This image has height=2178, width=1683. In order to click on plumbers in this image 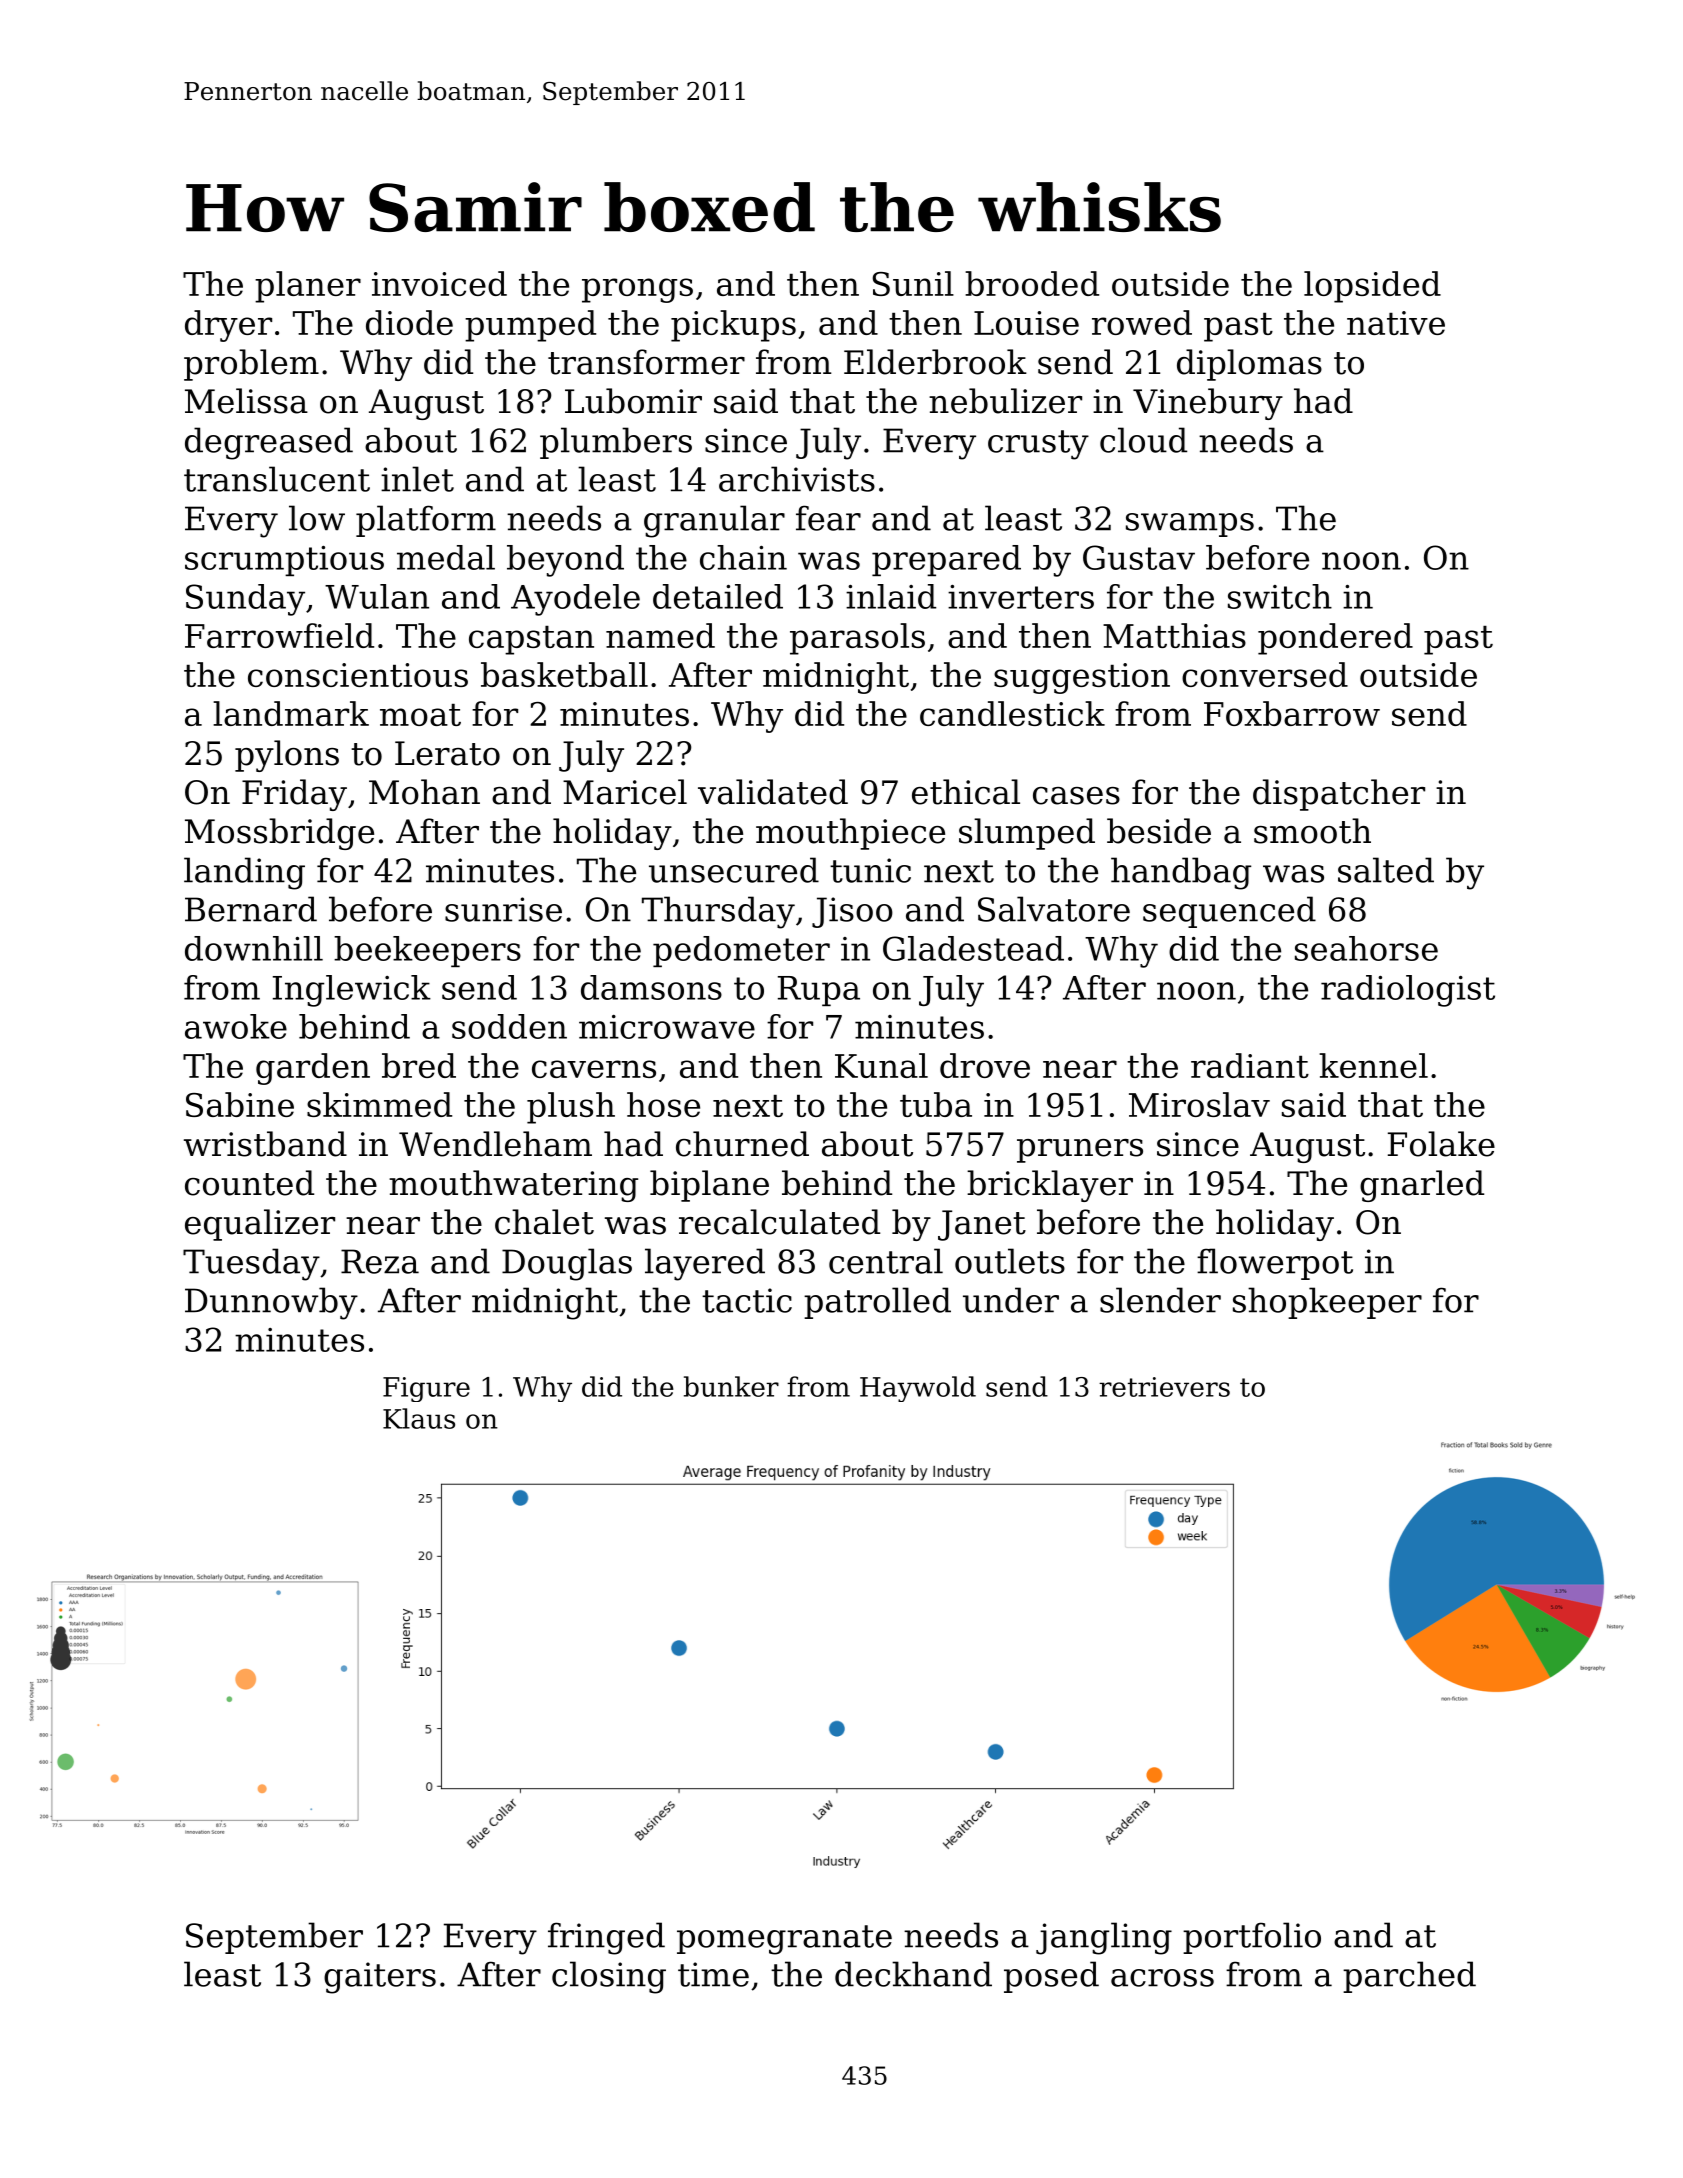, I will do `click(616, 443)`.
